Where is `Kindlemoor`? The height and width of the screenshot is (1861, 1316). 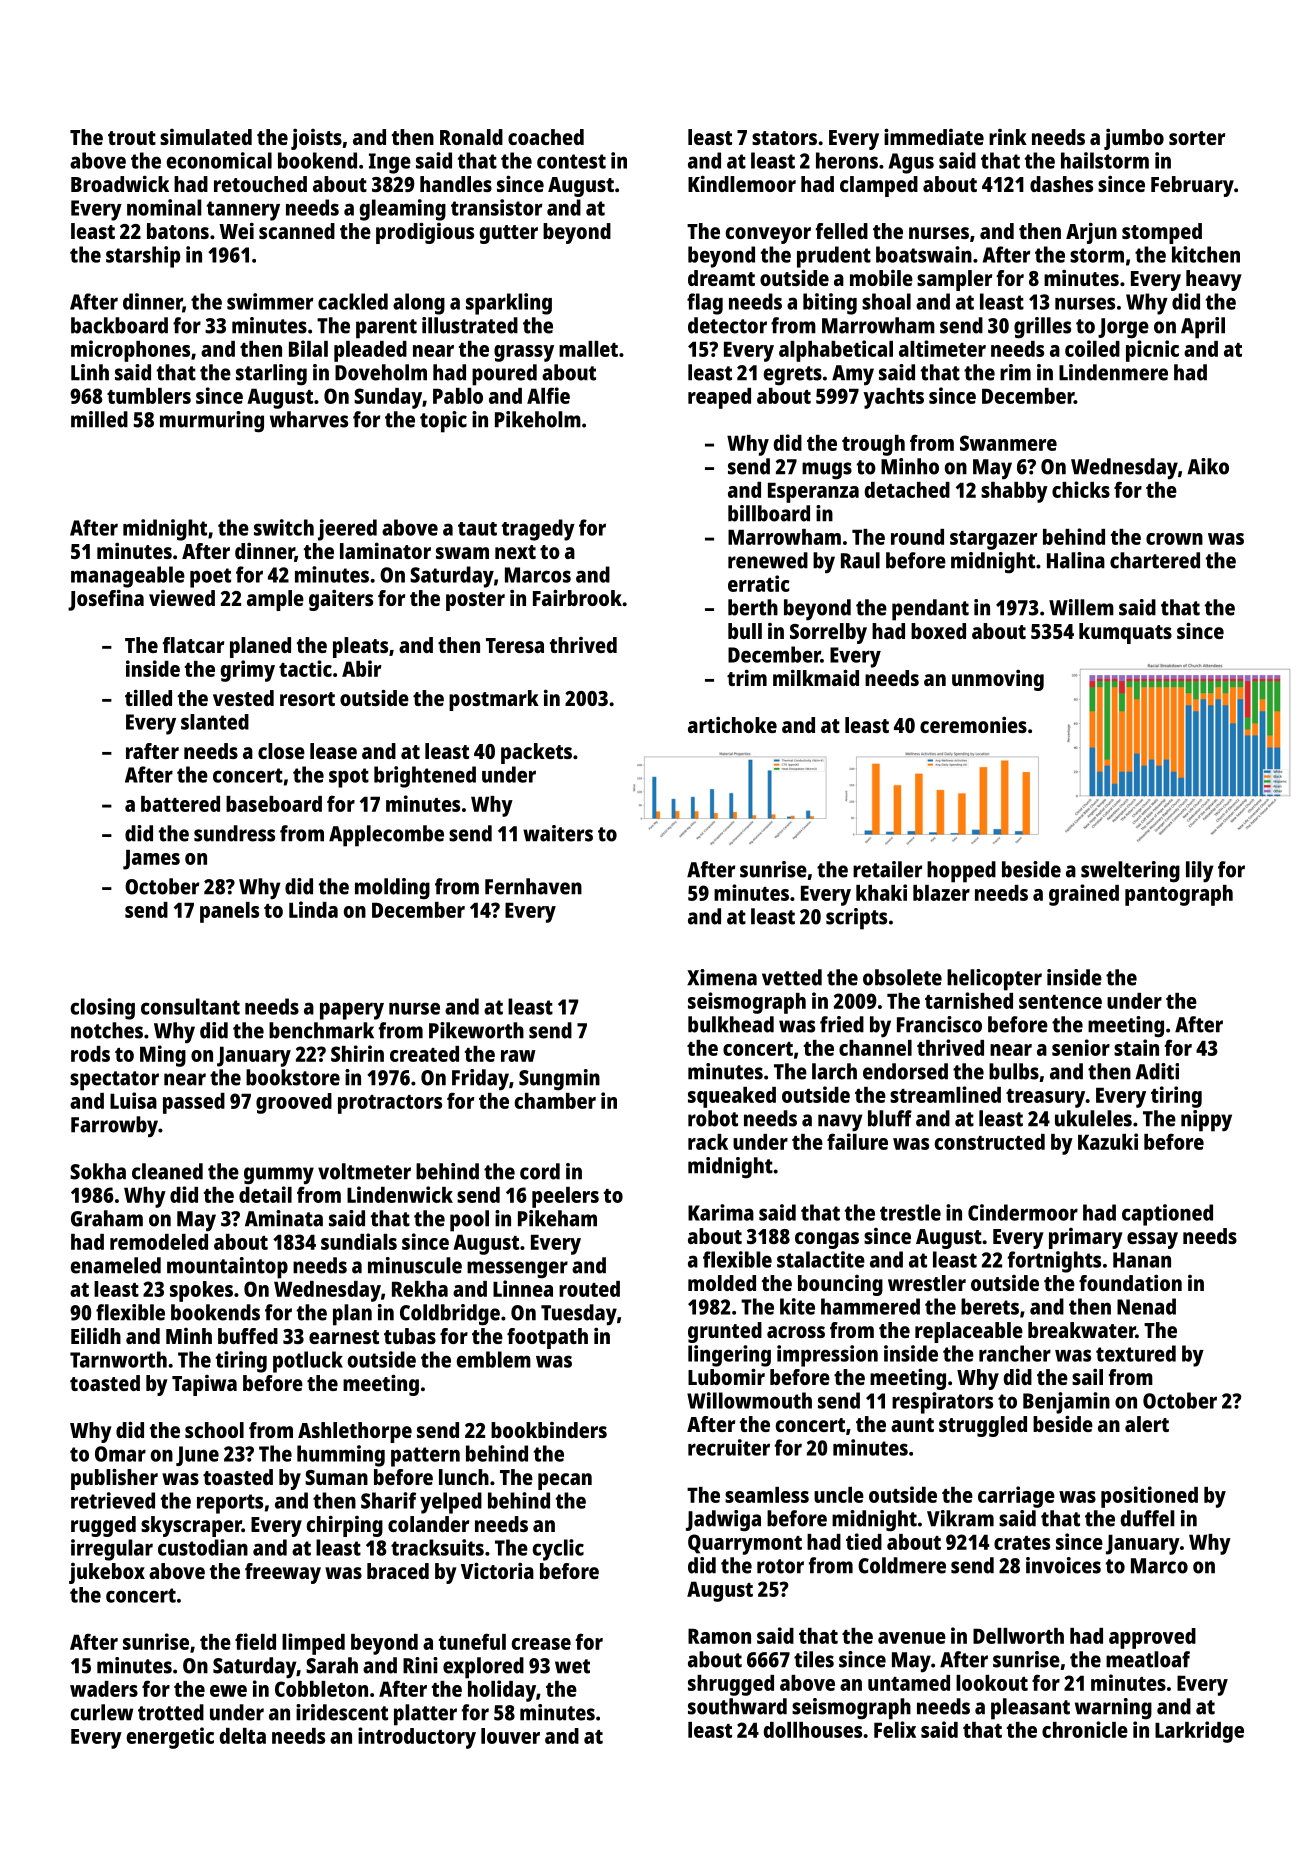 Kindlemoor is located at coordinates (742, 183).
